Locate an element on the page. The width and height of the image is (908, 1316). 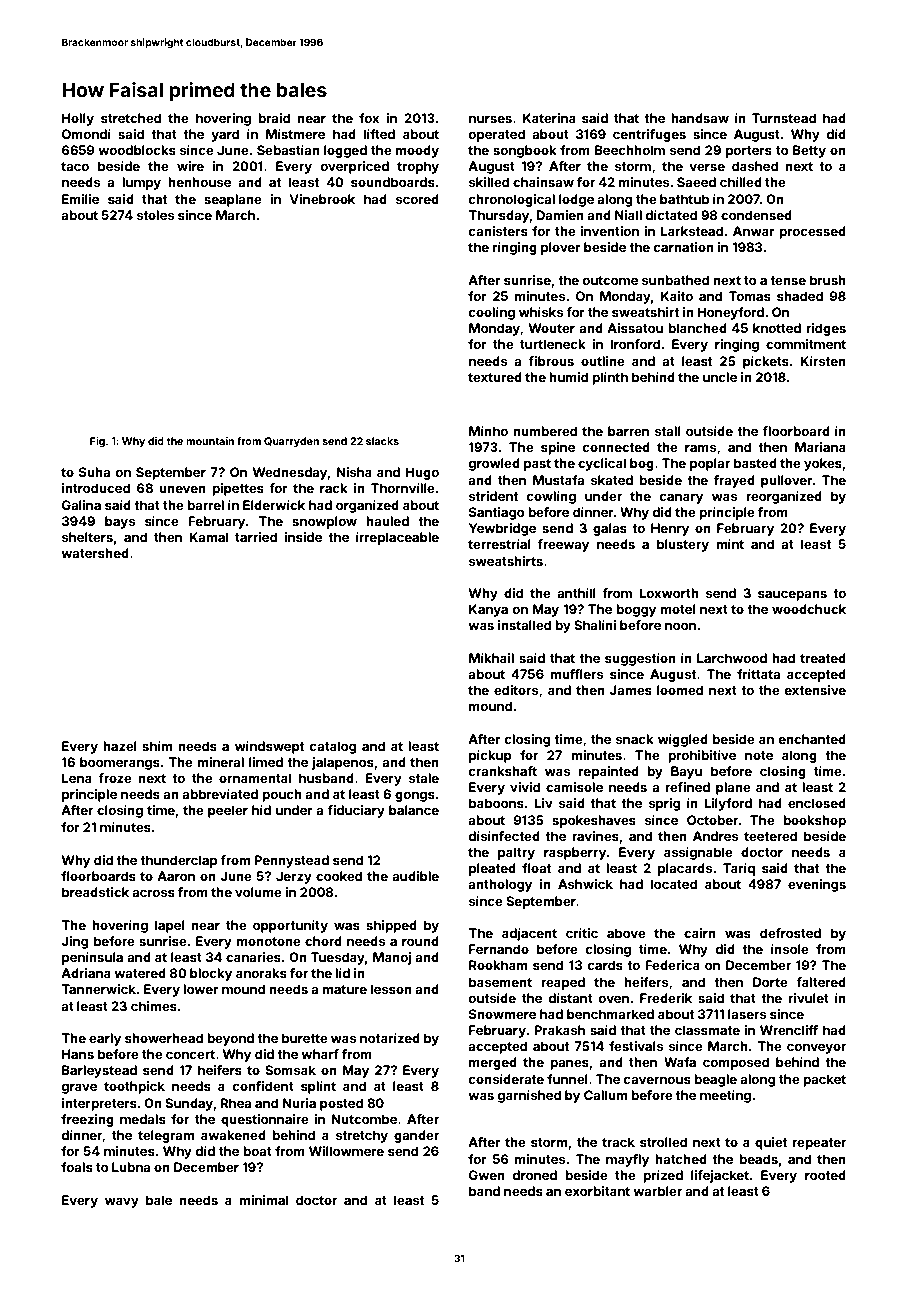
nurses is located at coordinates (490, 119).
